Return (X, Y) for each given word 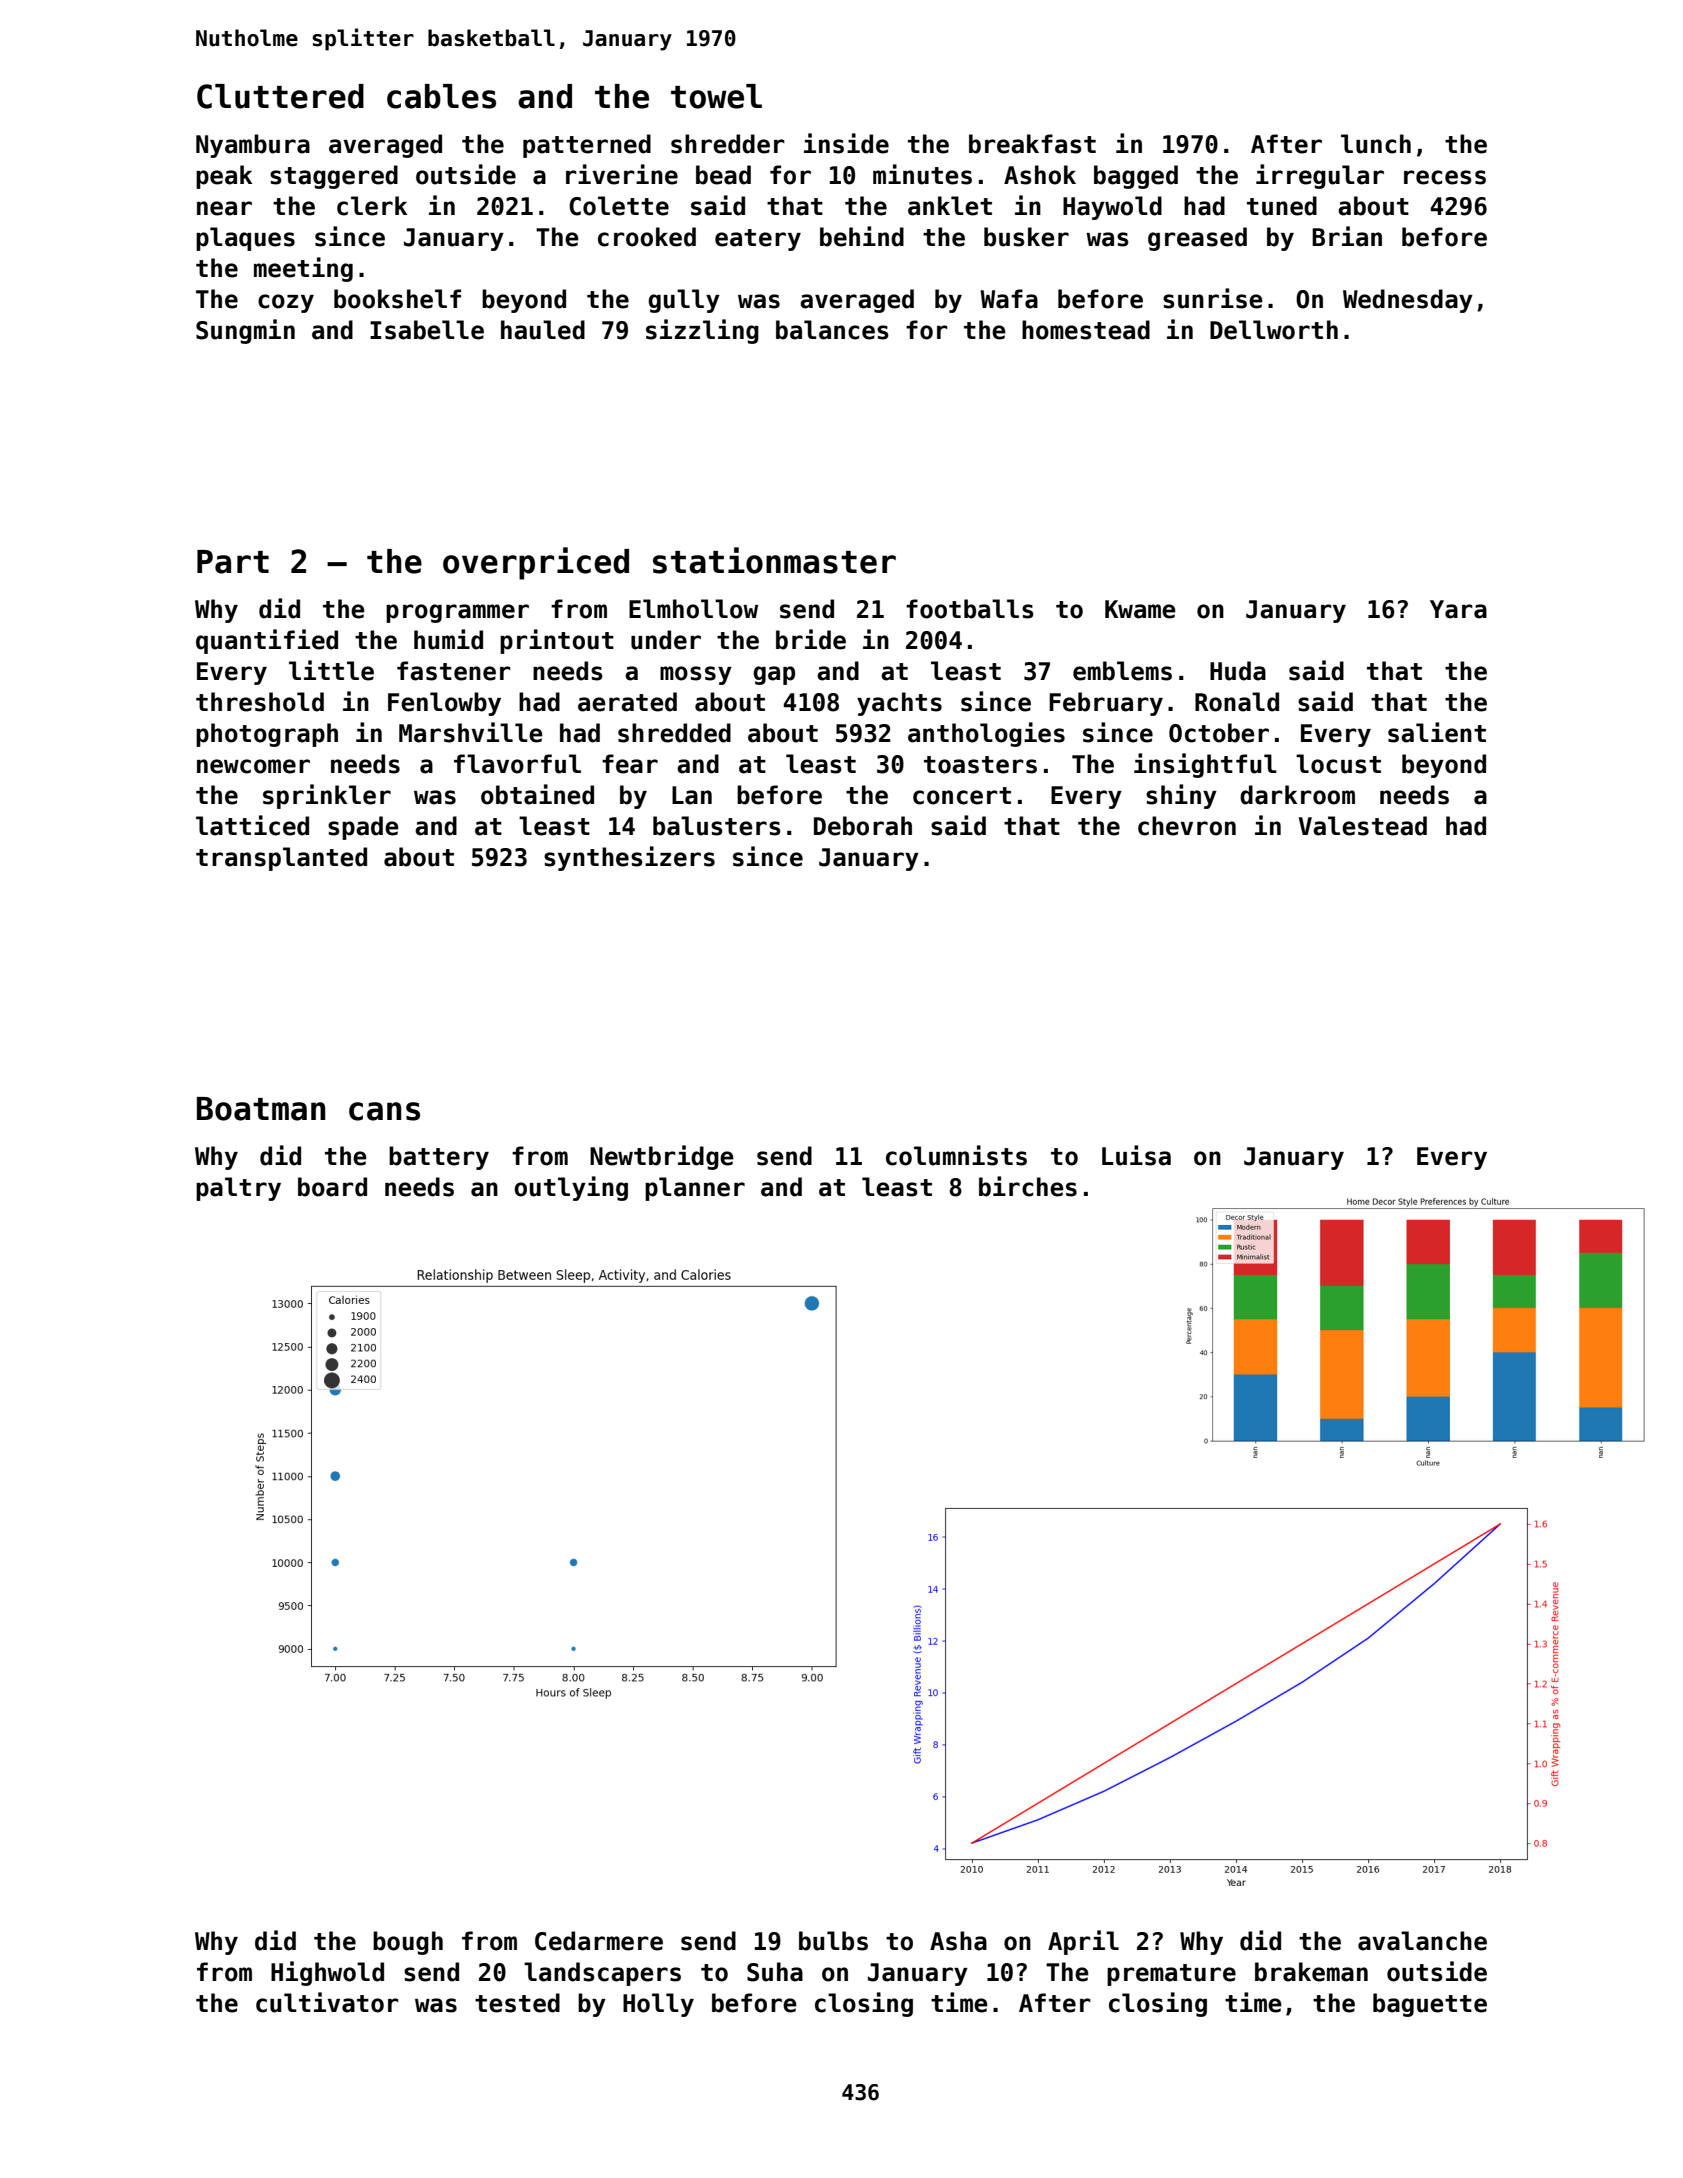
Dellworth (1274, 330)
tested (517, 2003)
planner (695, 1189)
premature (1171, 1975)
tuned (1282, 206)
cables (441, 96)
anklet (950, 206)
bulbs (833, 1941)
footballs (970, 609)
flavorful (517, 764)
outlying (571, 1188)
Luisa (1136, 1155)
